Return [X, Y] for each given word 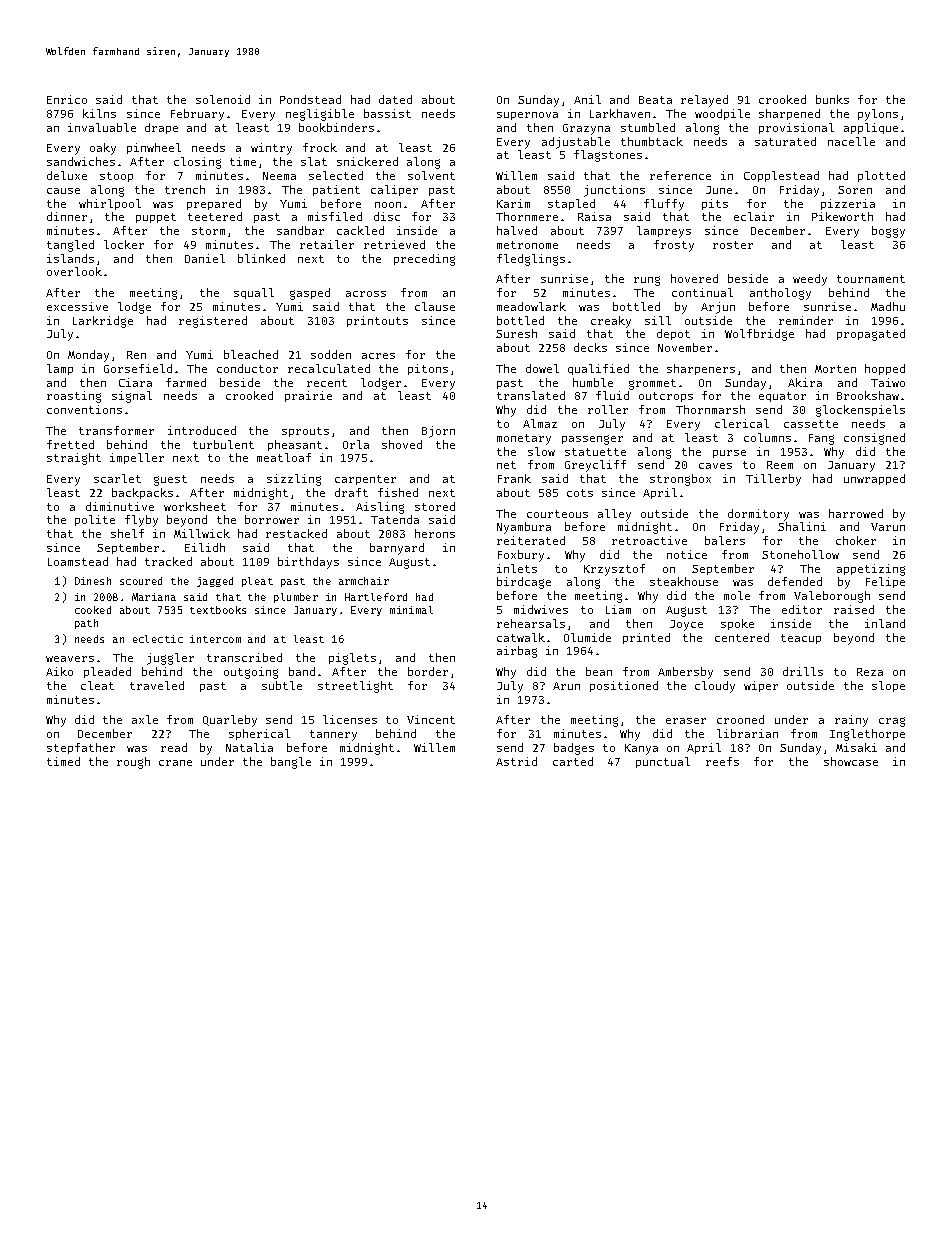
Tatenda [395, 519]
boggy [888, 232]
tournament [871, 279]
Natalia [249, 747]
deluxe [67, 175]
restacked [296, 533]
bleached [251, 354]
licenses [350, 719]
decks [590, 347]
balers [725, 540]
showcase [851, 761]
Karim [513, 203]
